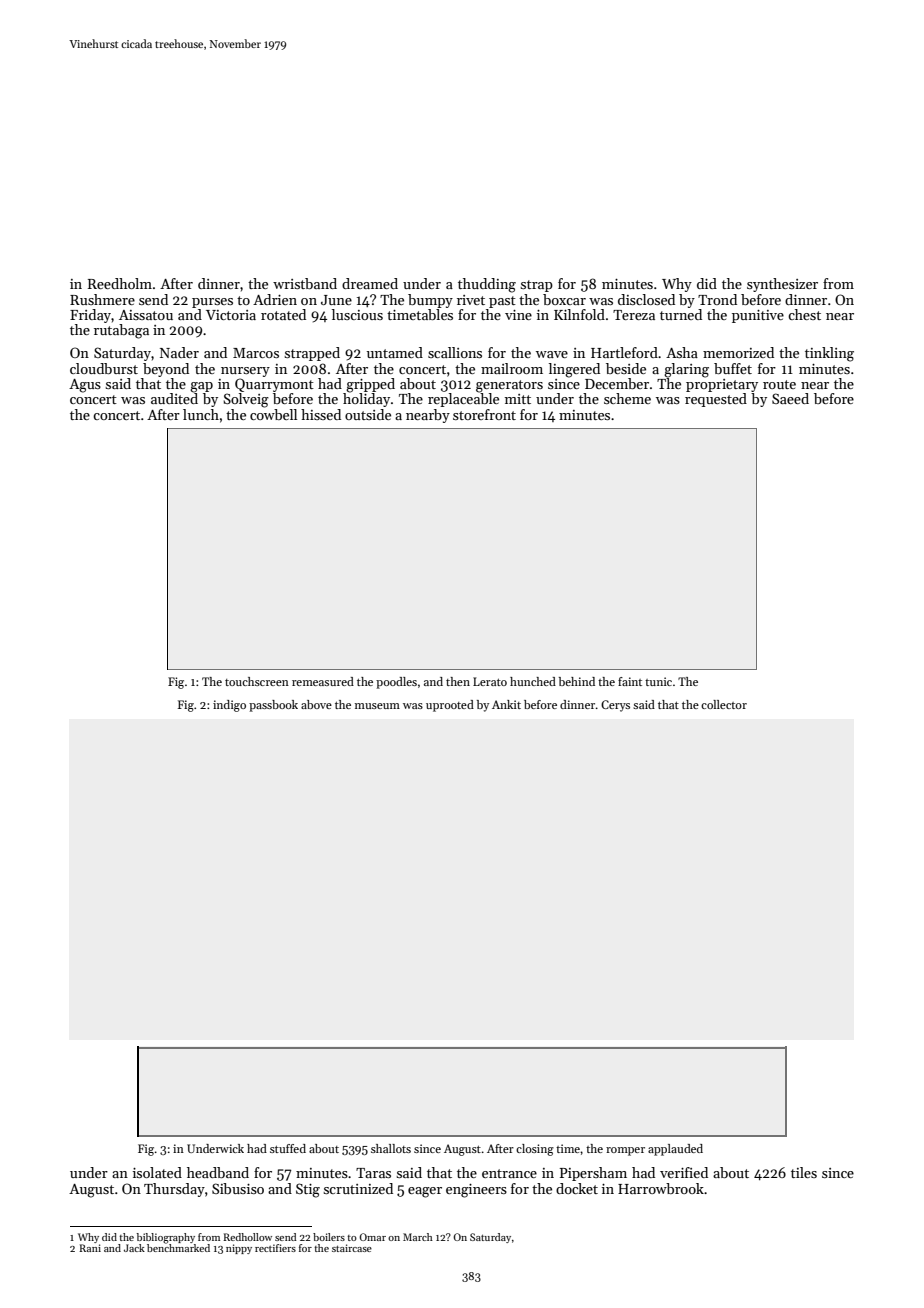 This screenshot has width=924, height=1308. Describe the element at coordinates (450, 706) in the screenshot. I see `uprooted` at that location.
